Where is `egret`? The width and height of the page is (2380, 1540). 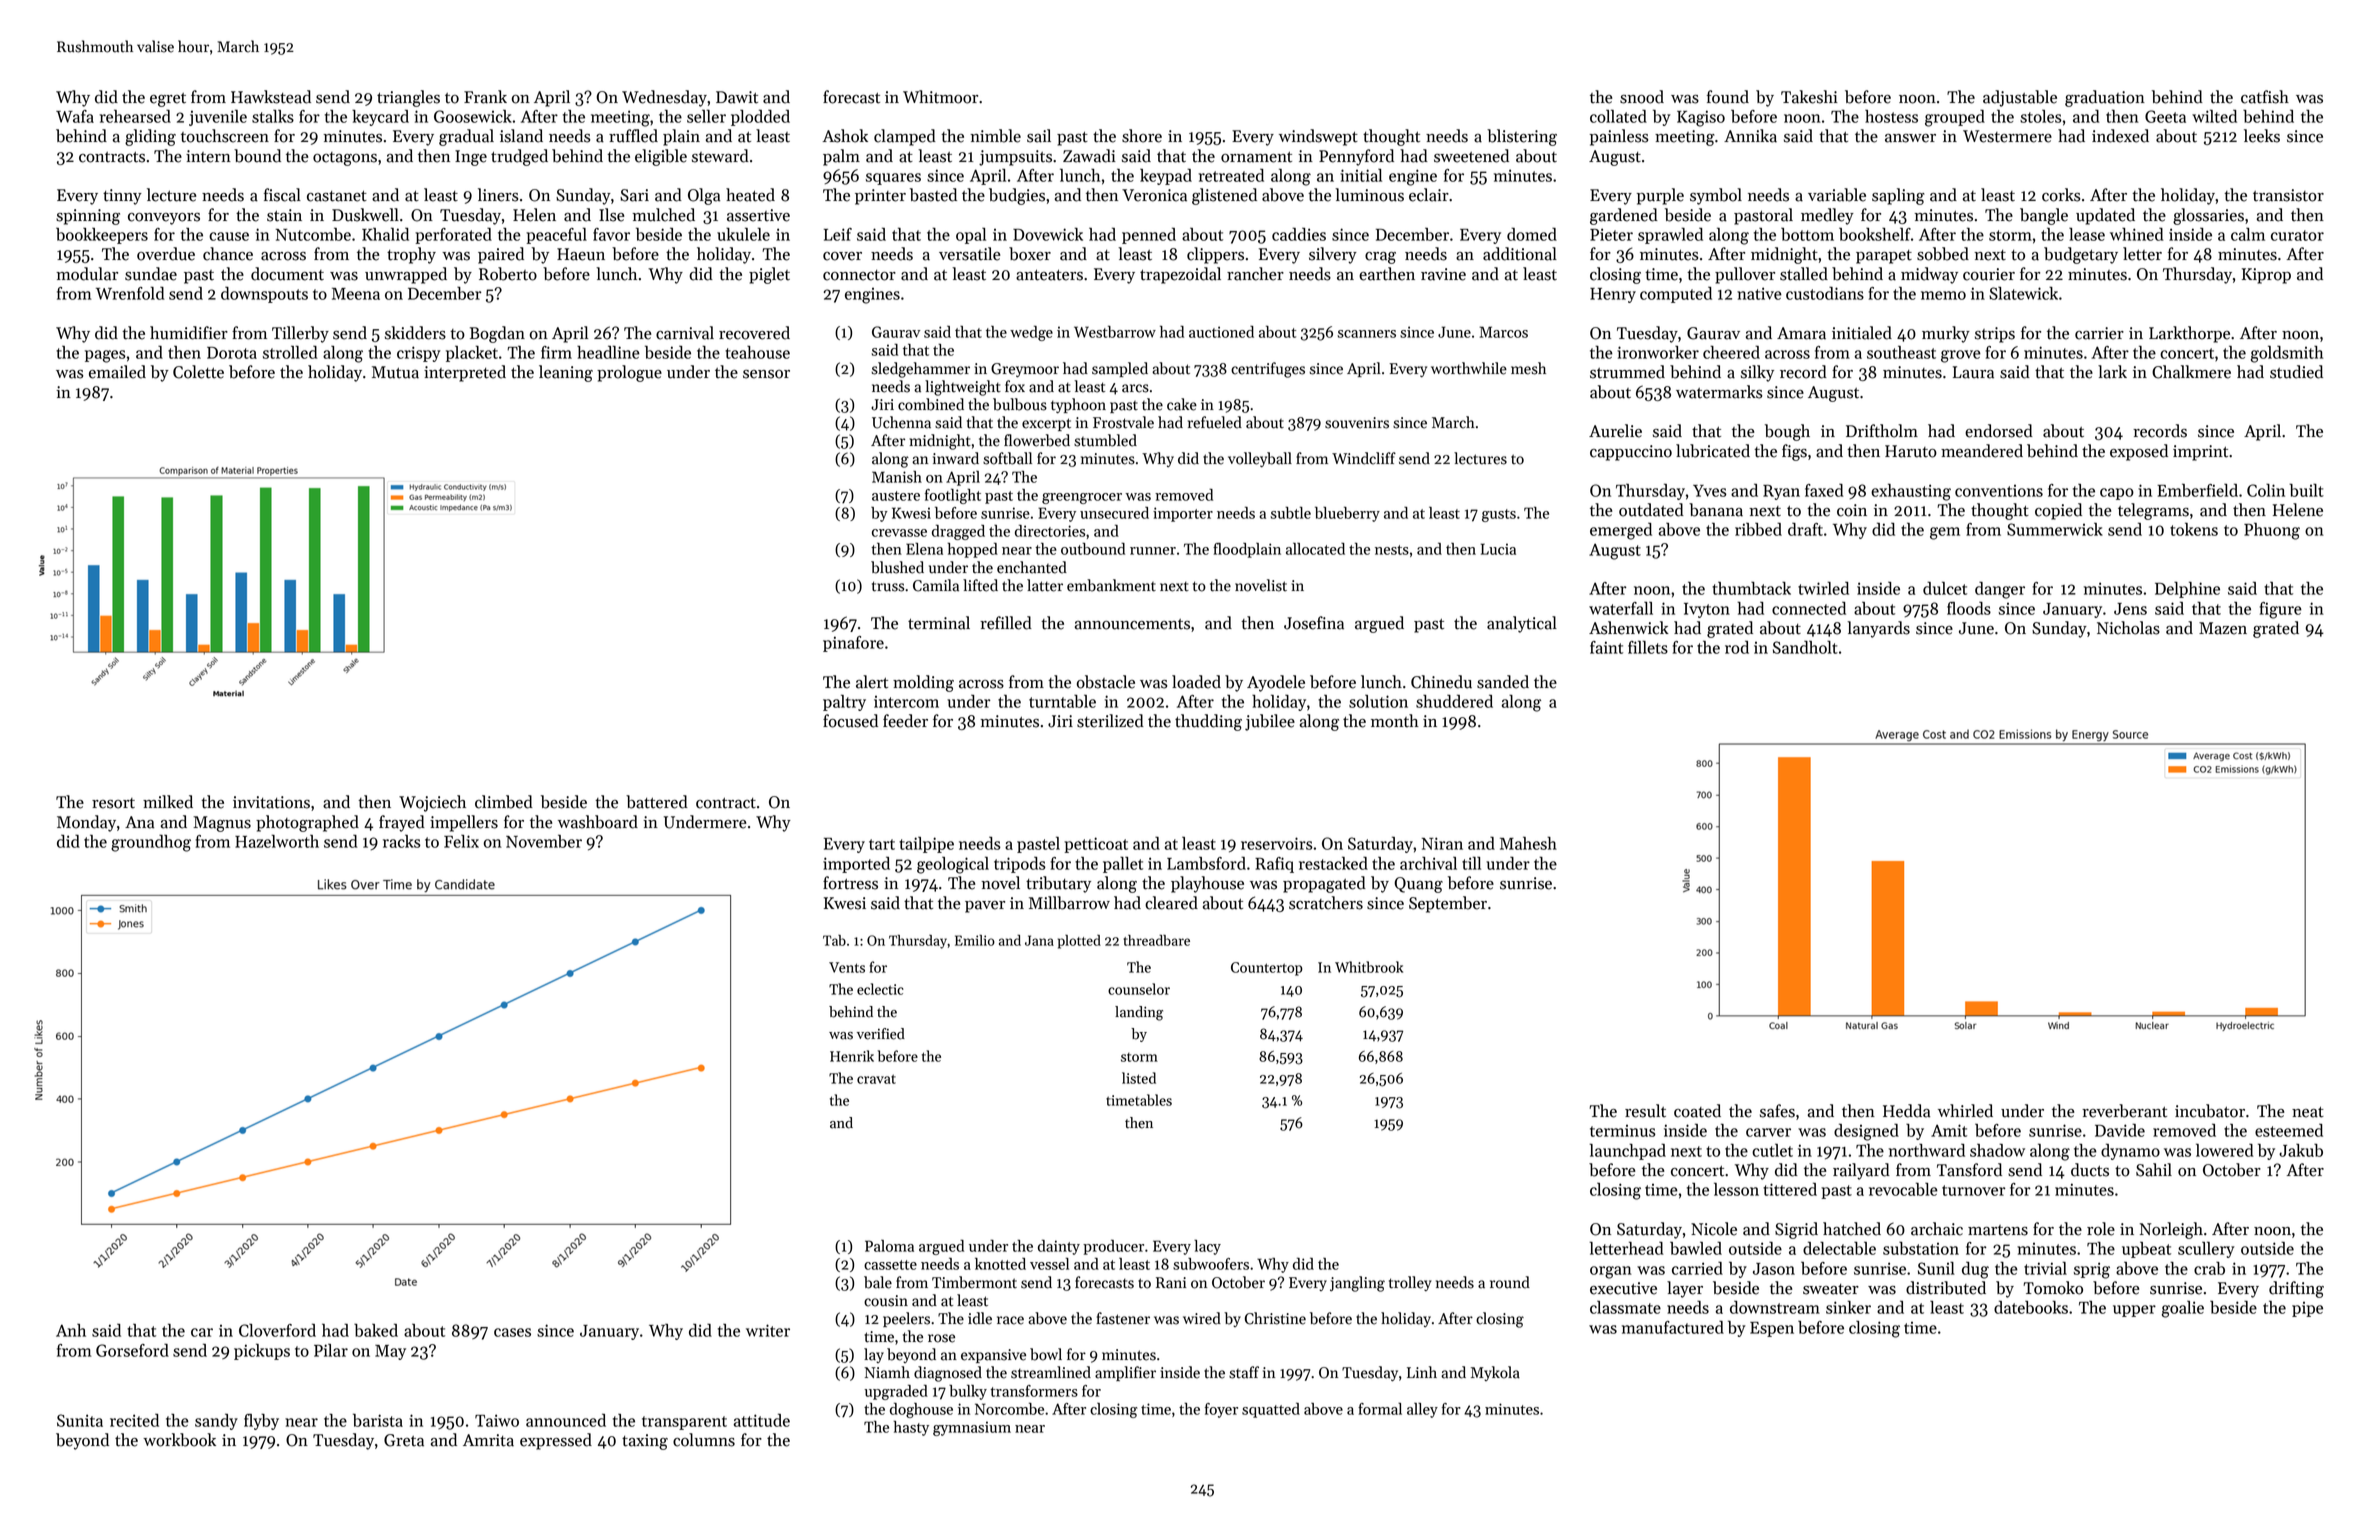
egret is located at coordinates (168, 100).
